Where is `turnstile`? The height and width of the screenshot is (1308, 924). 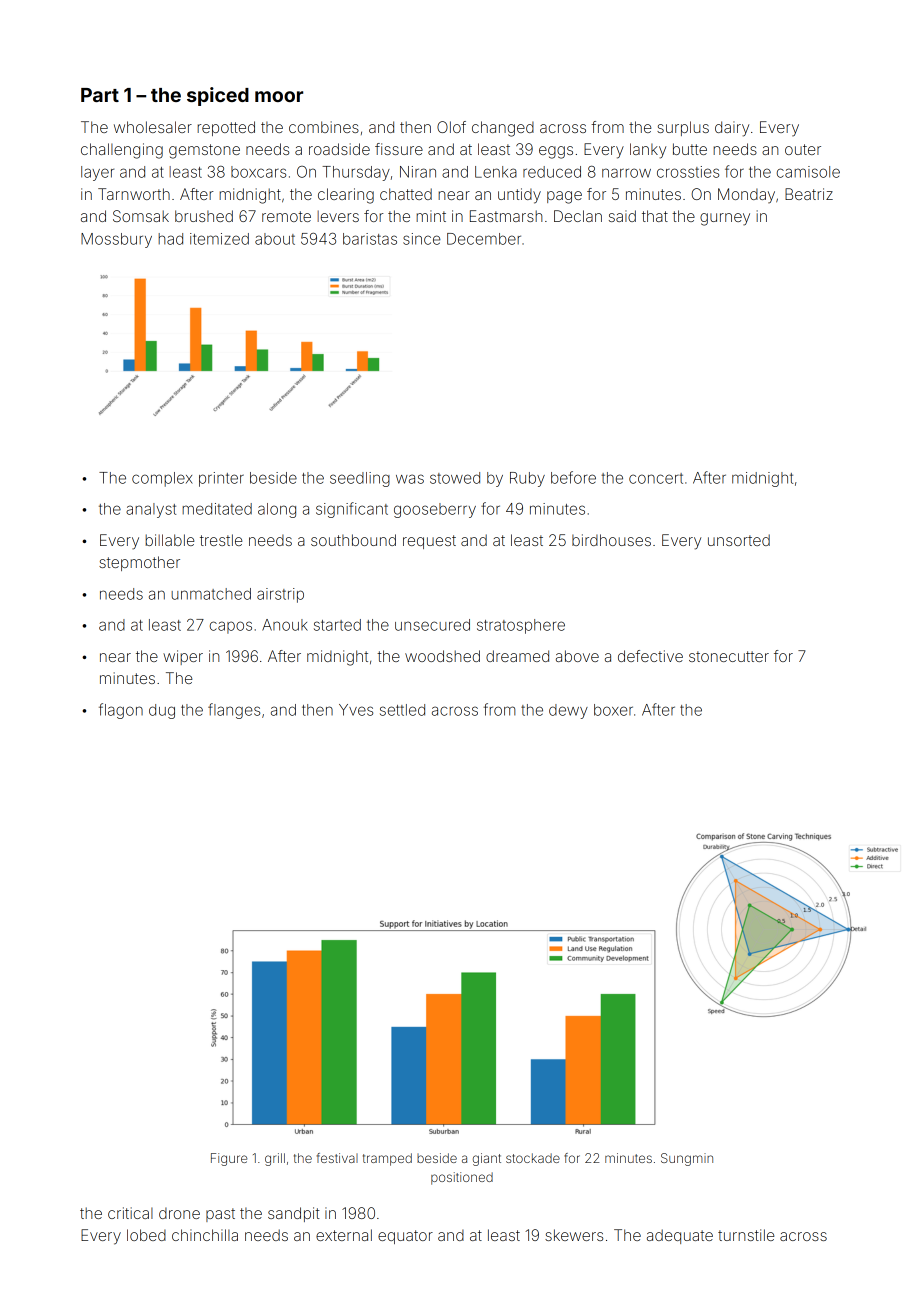 turnstile is located at coordinates (746, 1235).
